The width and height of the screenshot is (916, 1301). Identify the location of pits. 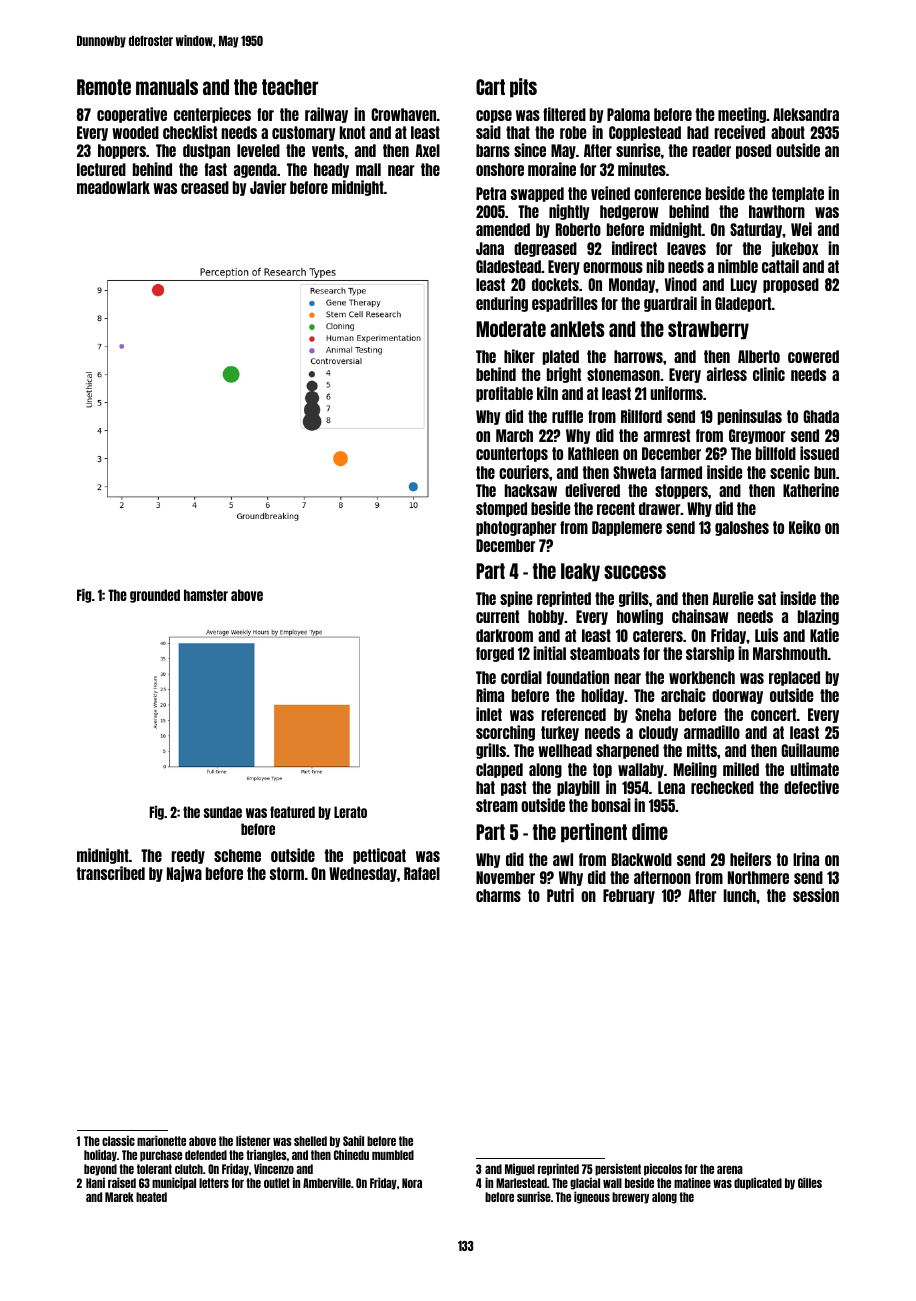
(523, 87).
